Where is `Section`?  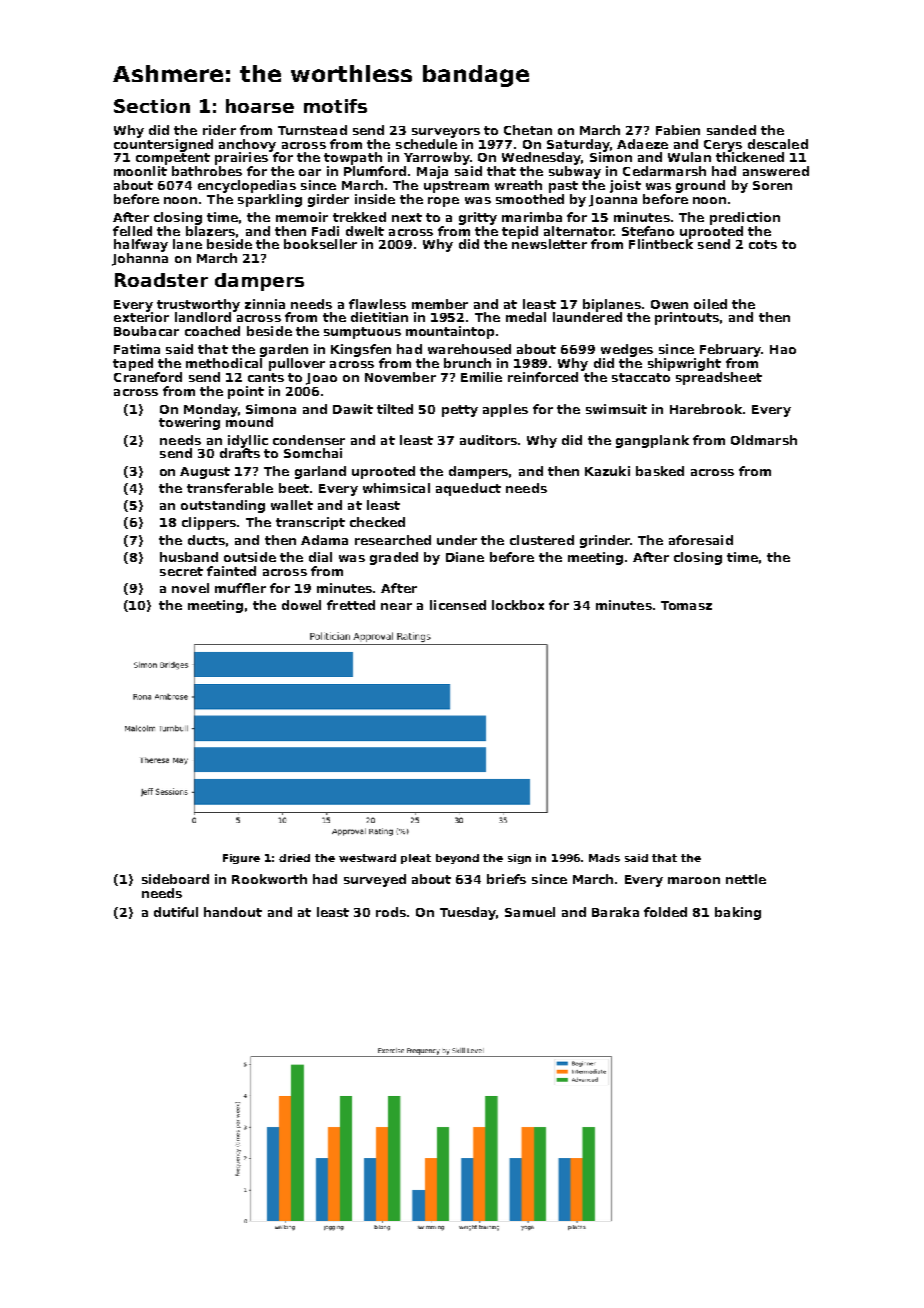
Section is located at coordinates (152, 106).
